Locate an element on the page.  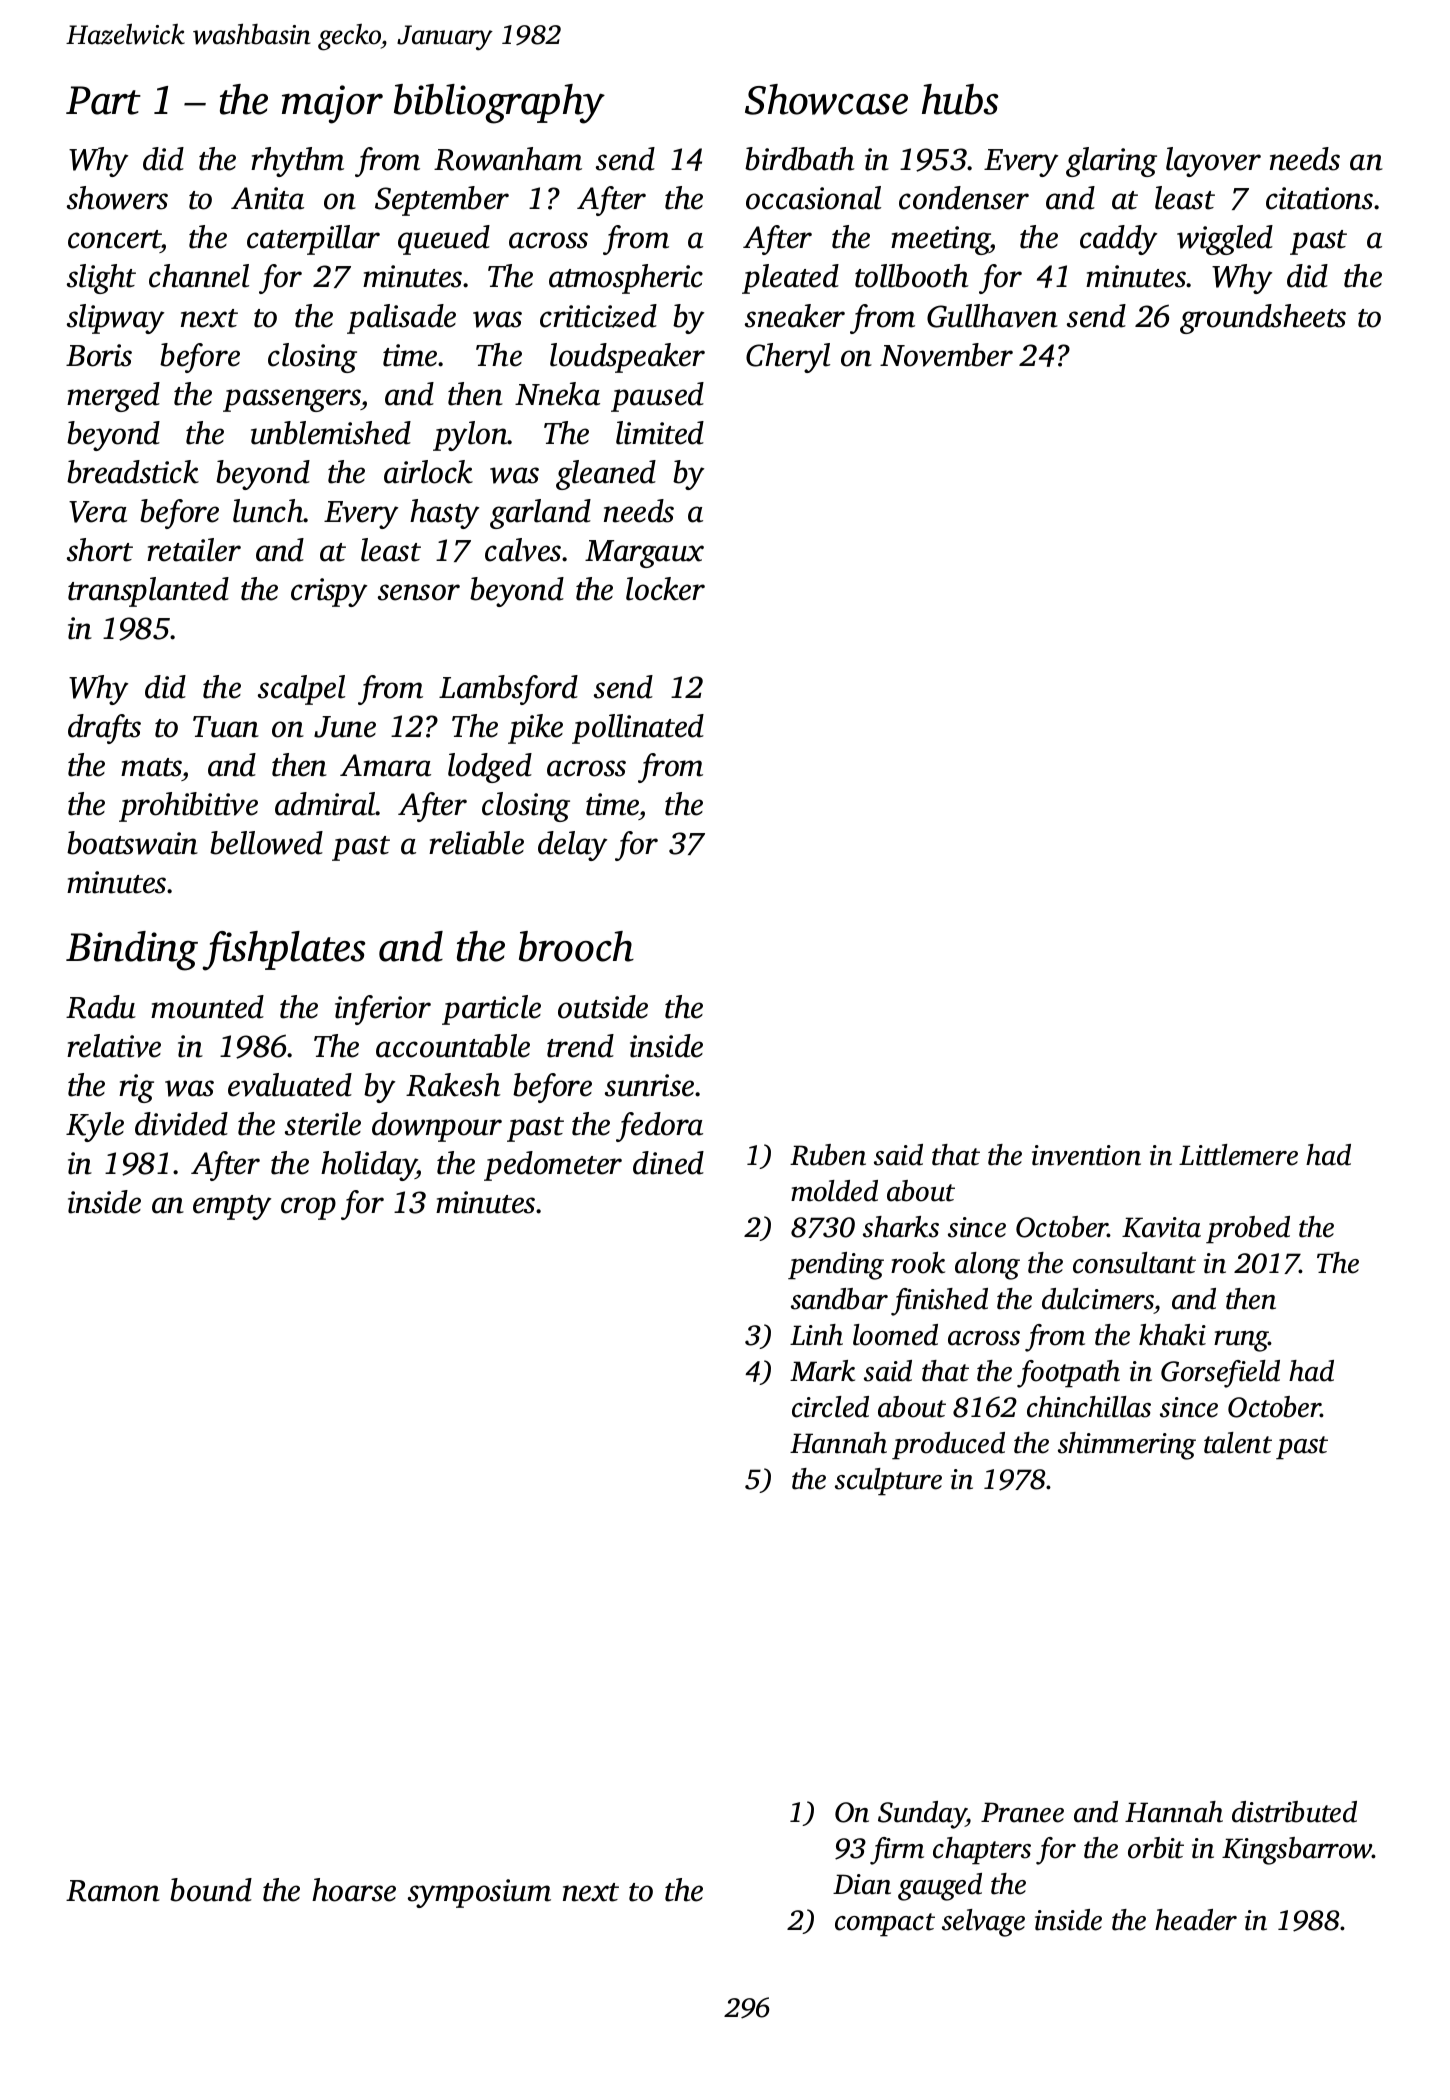
footpath is located at coordinates (1068, 1374).
